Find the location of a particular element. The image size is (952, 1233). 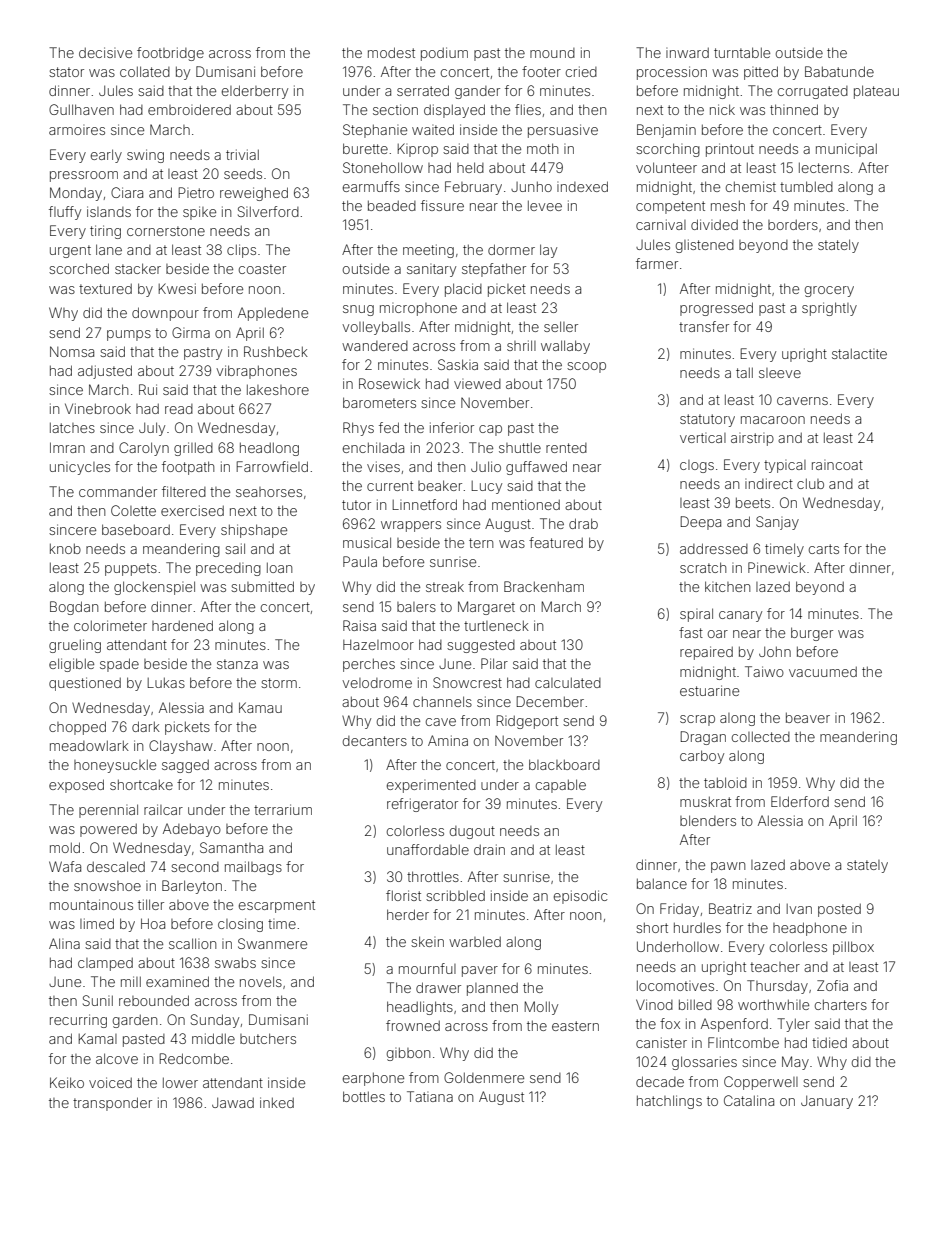

municipal is located at coordinates (846, 150).
